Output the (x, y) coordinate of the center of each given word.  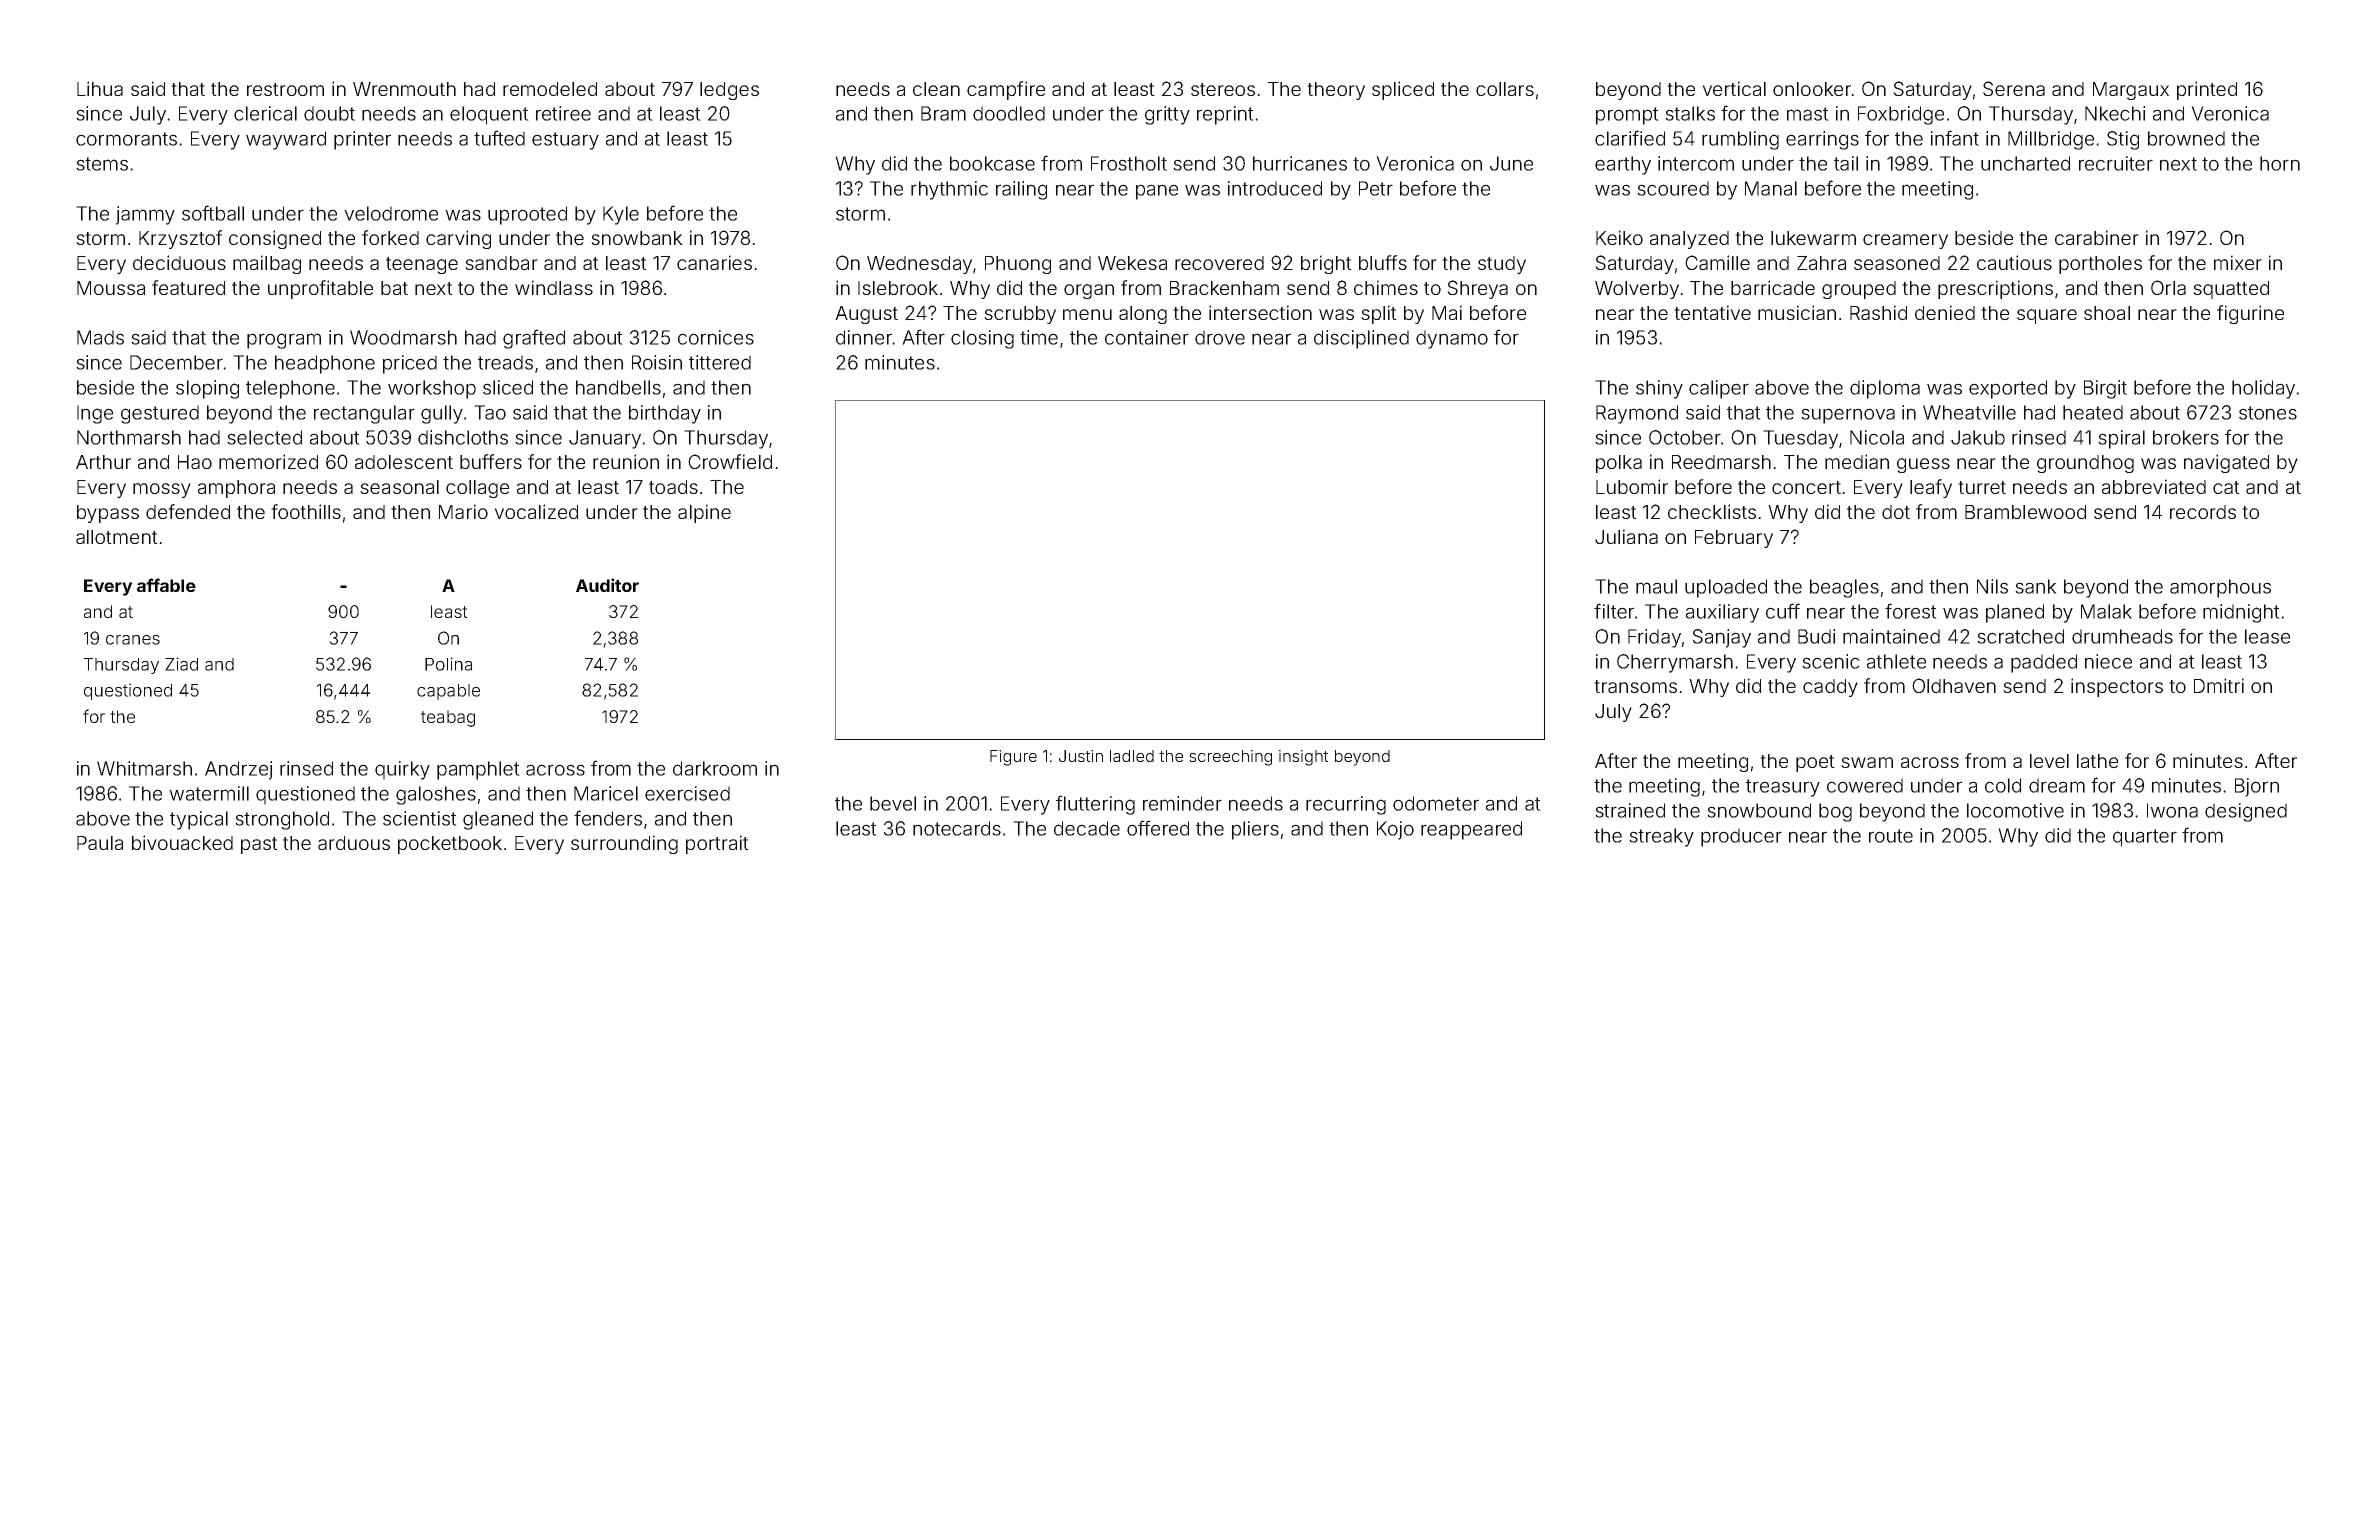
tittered (720, 362)
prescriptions (1995, 289)
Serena (2014, 88)
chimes (1386, 287)
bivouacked (182, 842)
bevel (893, 803)
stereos (1223, 89)
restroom (285, 89)
